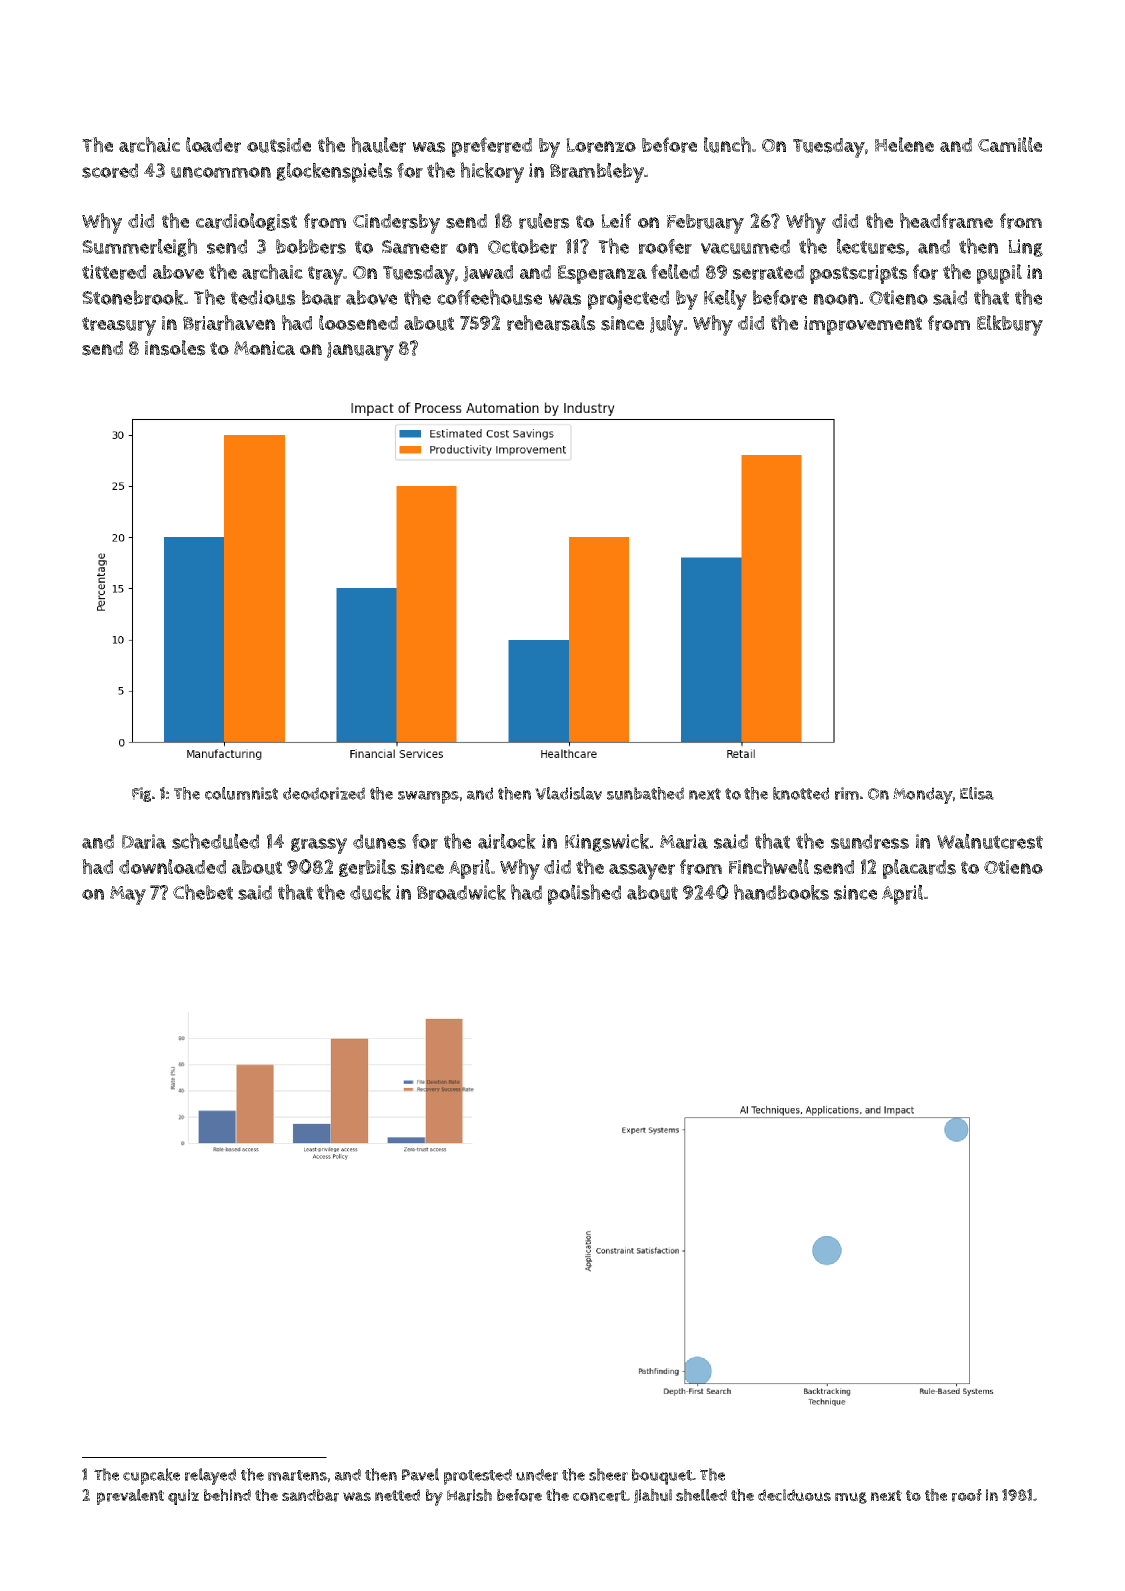 Image resolution: width=1125 pixels, height=1591 pixels. I want to click on Elkbury, so click(1010, 325).
